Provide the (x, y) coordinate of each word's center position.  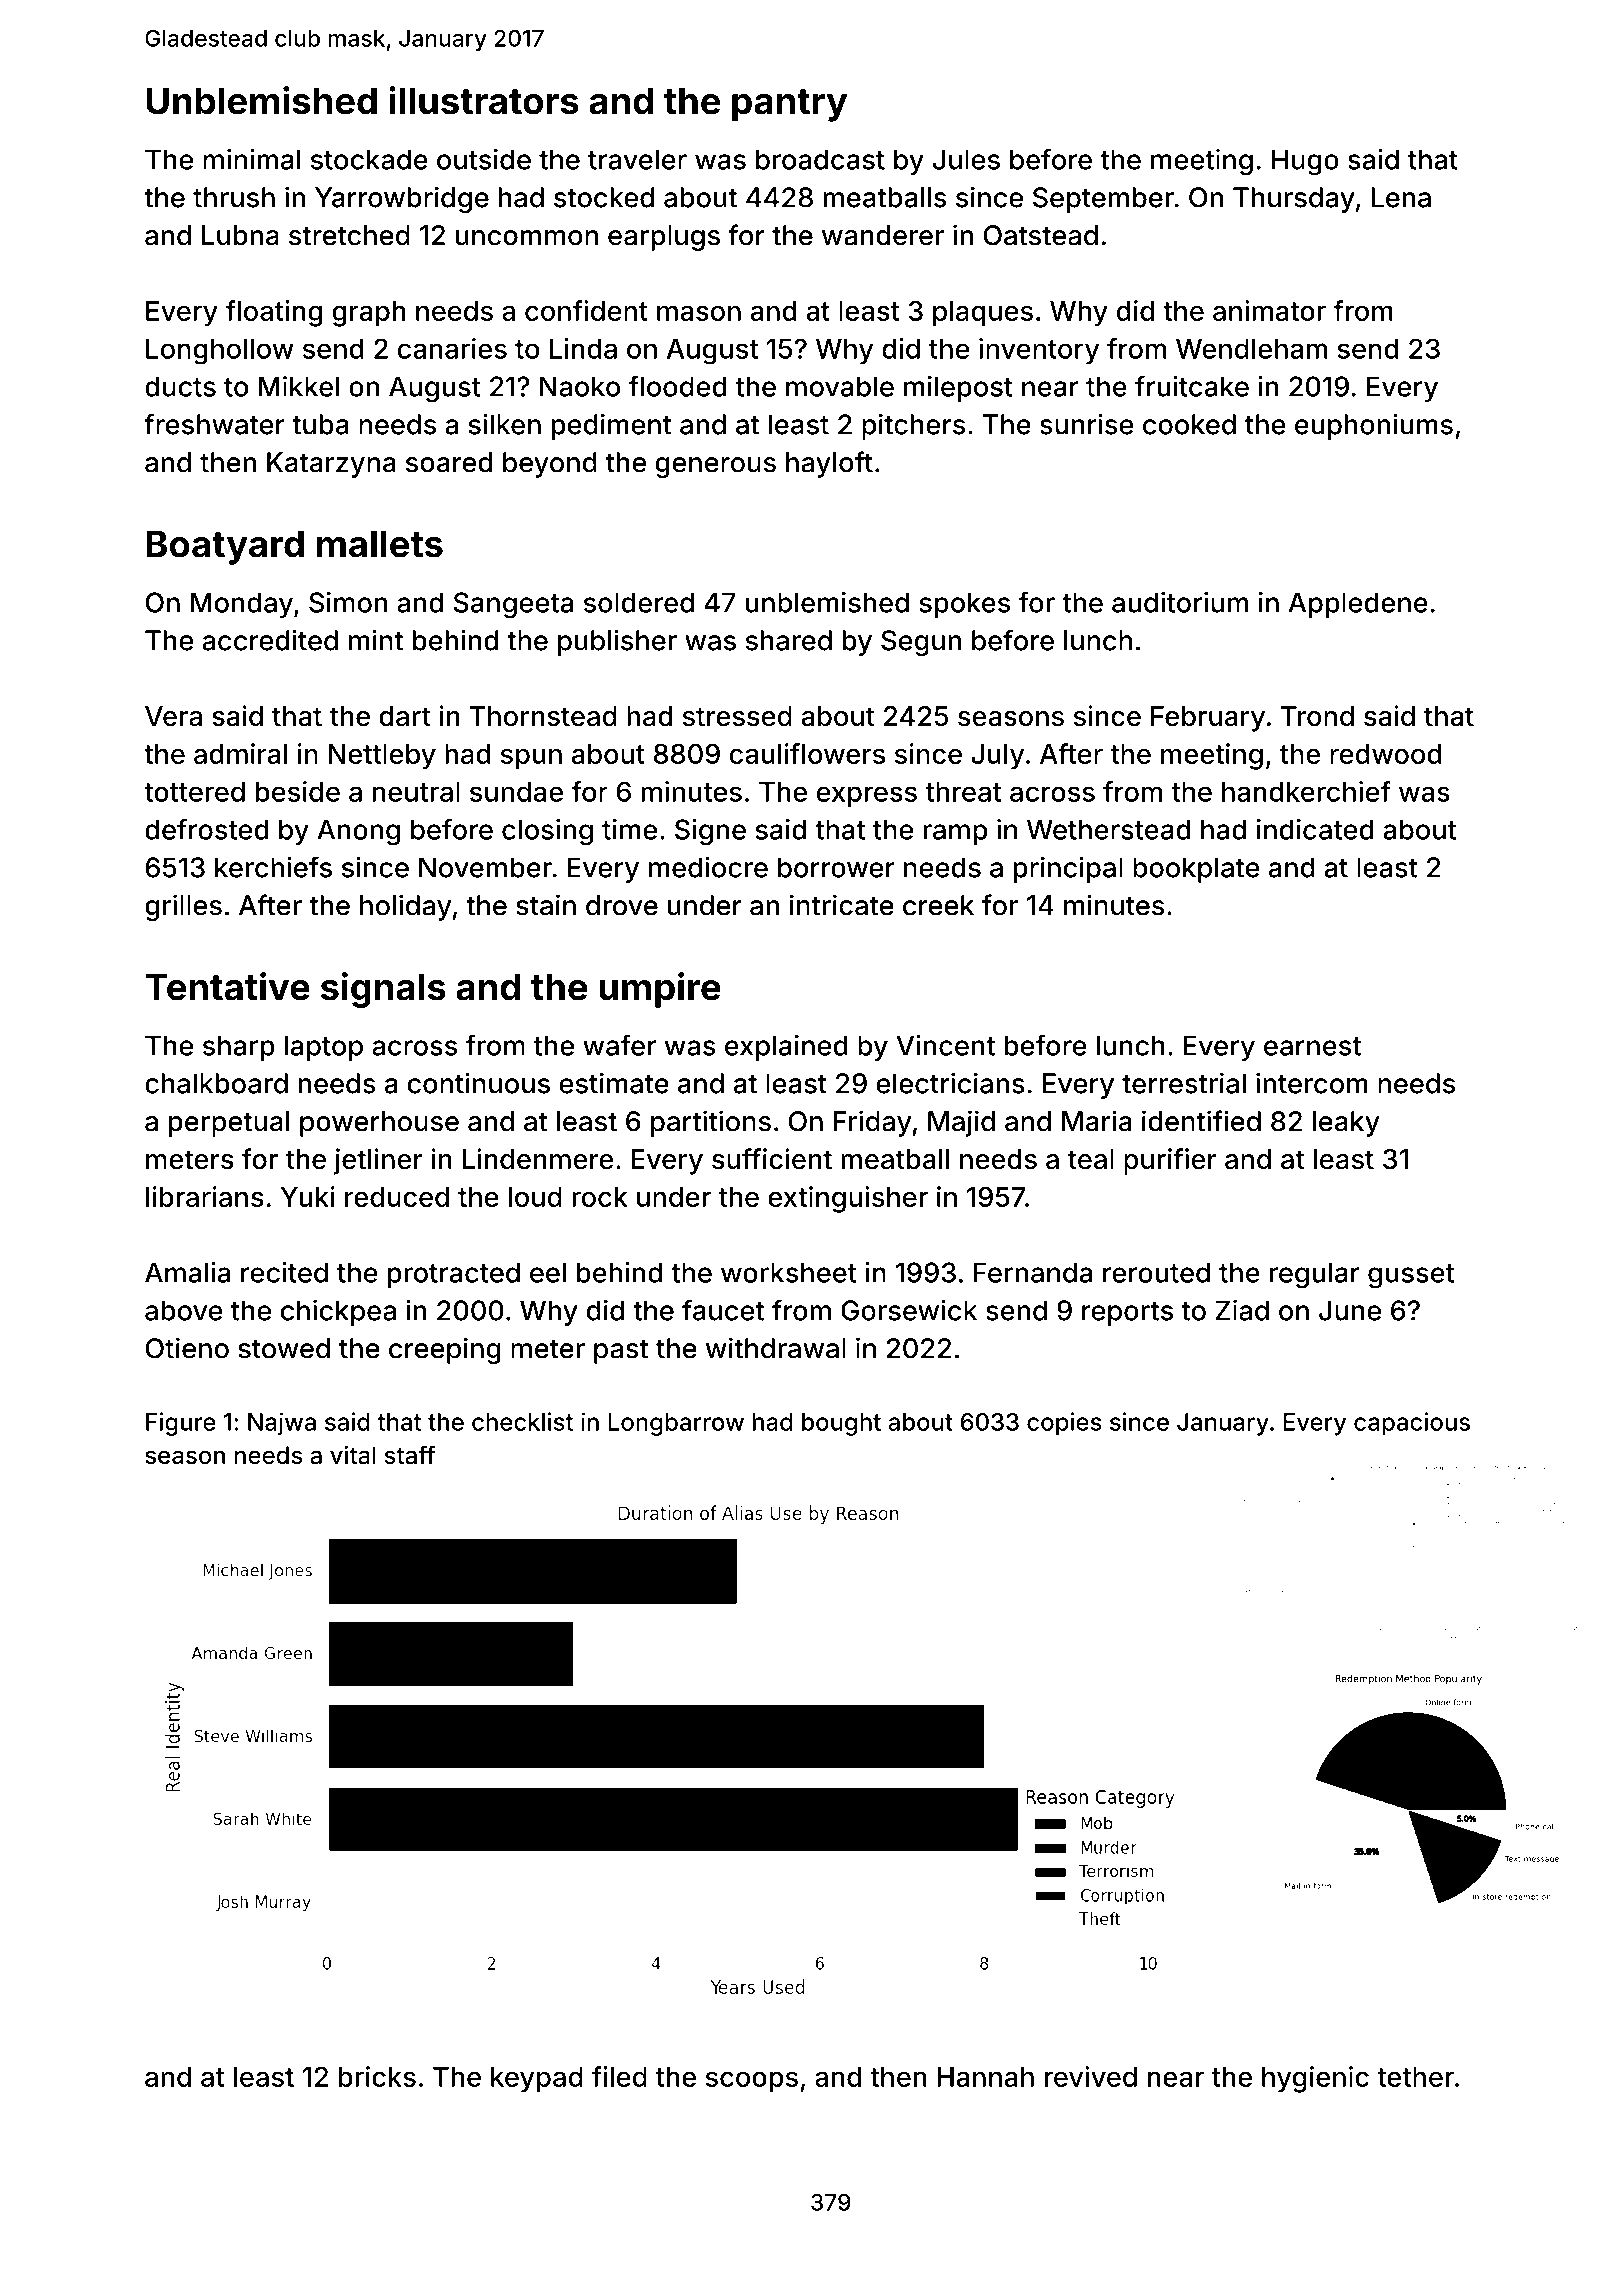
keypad (537, 2080)
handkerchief (1306, 791)
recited (284, 1272)
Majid (961, 1123)
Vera (173, 716)
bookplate (1196, 870)
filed (619, 2076)
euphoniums (1374, 426)
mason (699, 313)
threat (963, 792)
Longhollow (220, 351)
